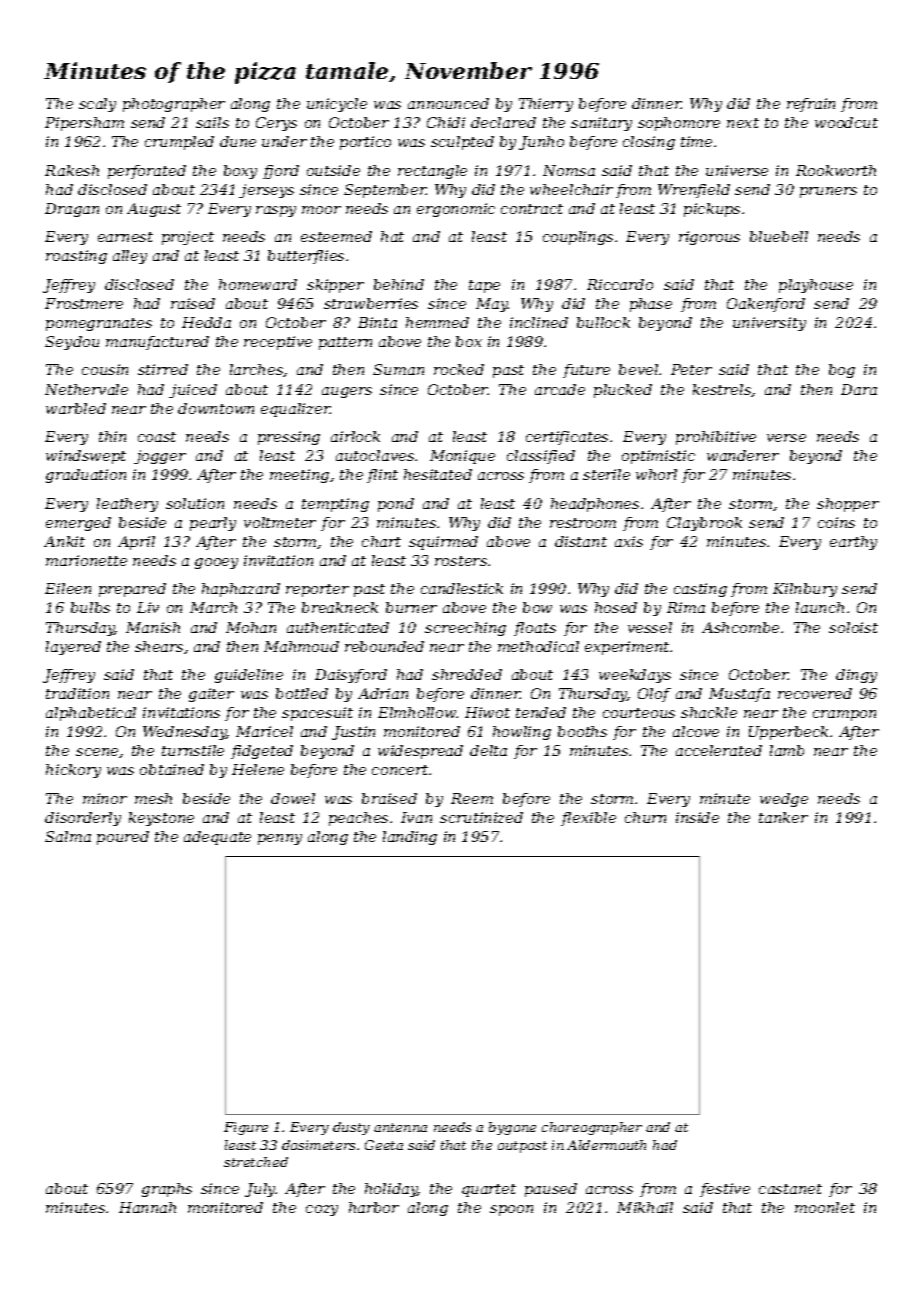 This screenshot has height=1308, width=924. What do you see at coordinates (811, 105) in the screenshot?
I see `refrain` at bounding box center [811, 105].
